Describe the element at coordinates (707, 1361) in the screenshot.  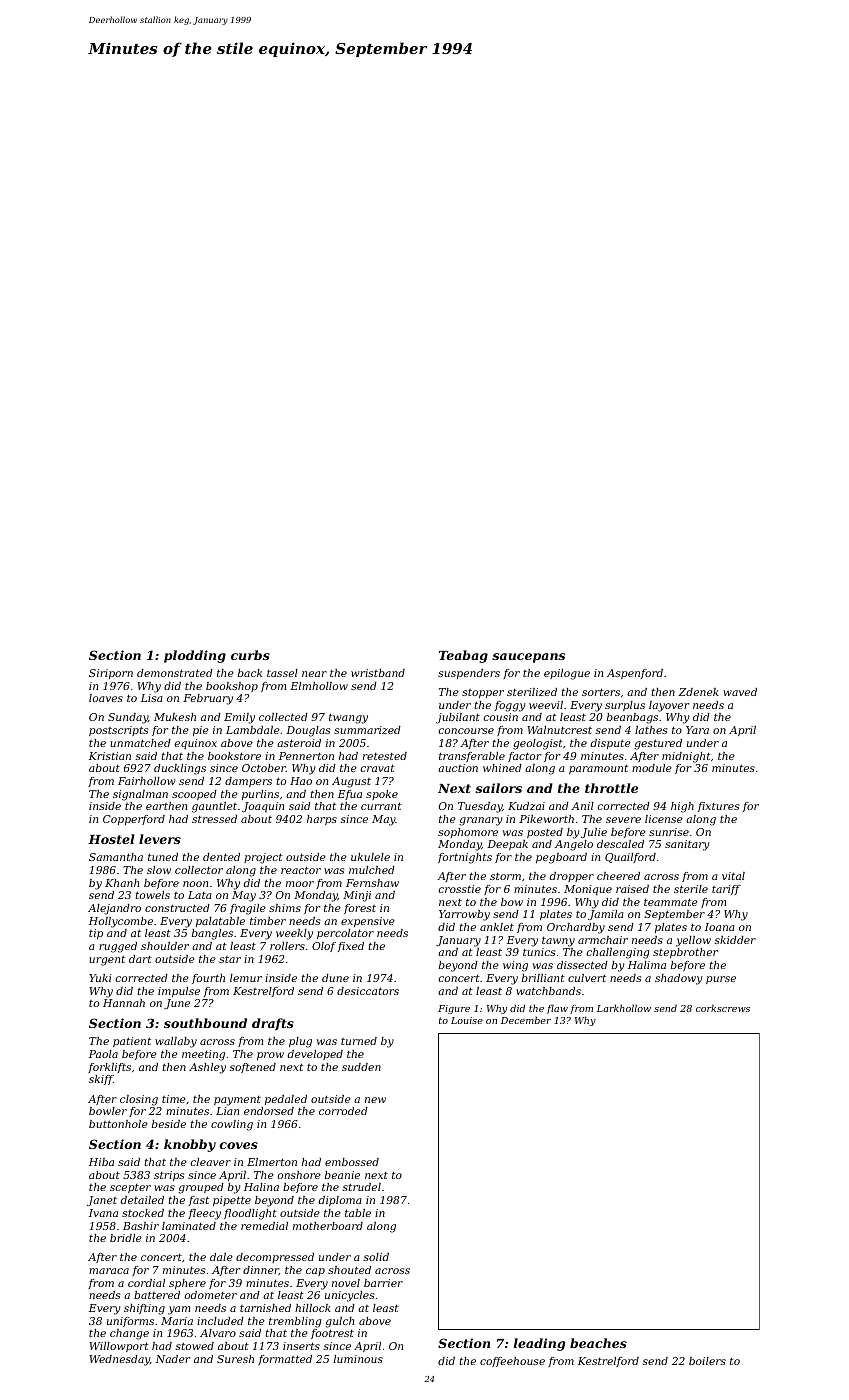
I see `boilers` at that location.
